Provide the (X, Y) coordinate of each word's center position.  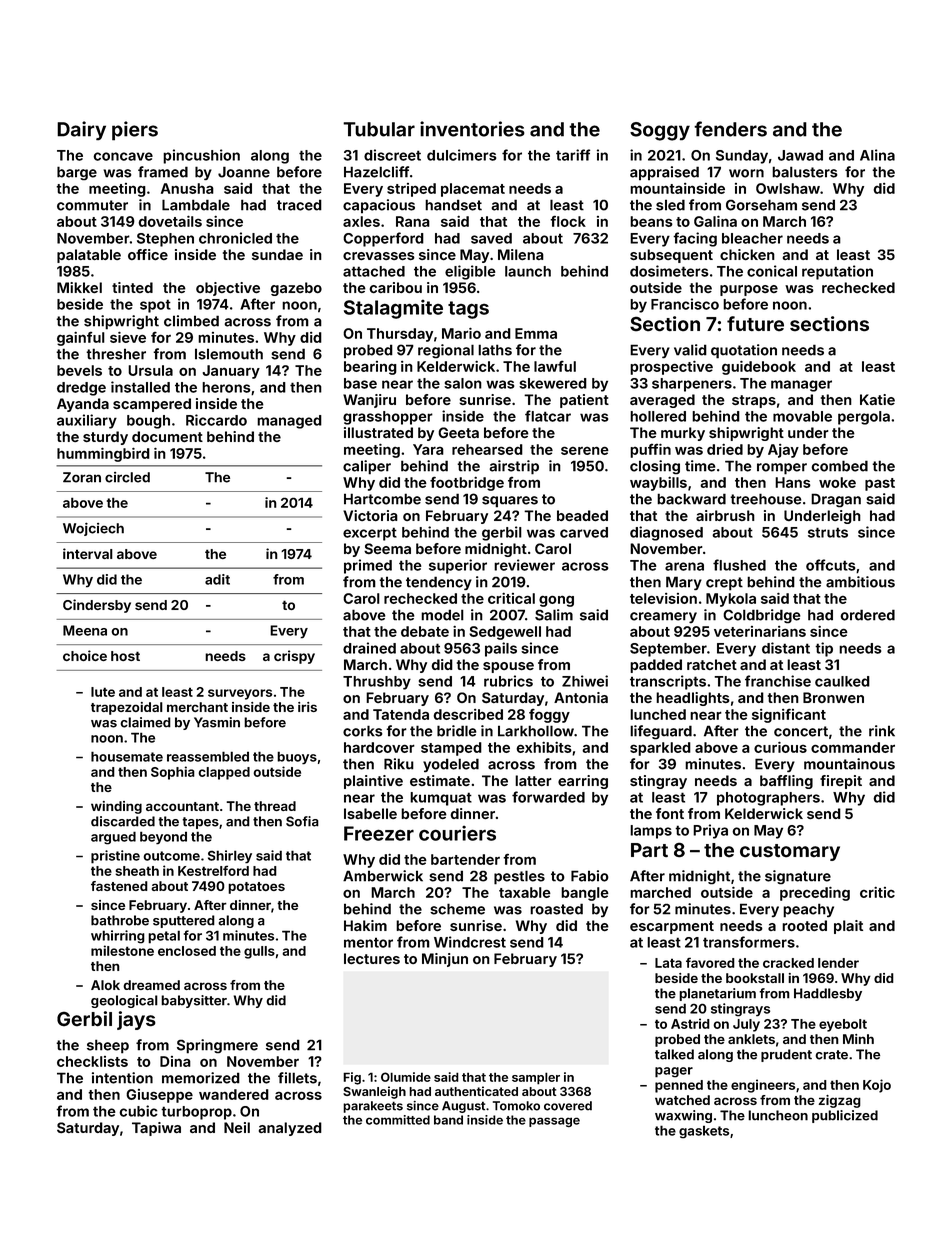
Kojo (877, 1086)
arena (684, 566)
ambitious (860, 582)
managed (289, 422)
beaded (582, 515)
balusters (805, 172)
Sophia (173, 773)
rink (882, 731)
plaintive (373, 782)
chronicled (235, 238)
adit (217, 579)
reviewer (524, 565)
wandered (234, 1094)
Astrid (690, 1023)
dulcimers (462, 155)
